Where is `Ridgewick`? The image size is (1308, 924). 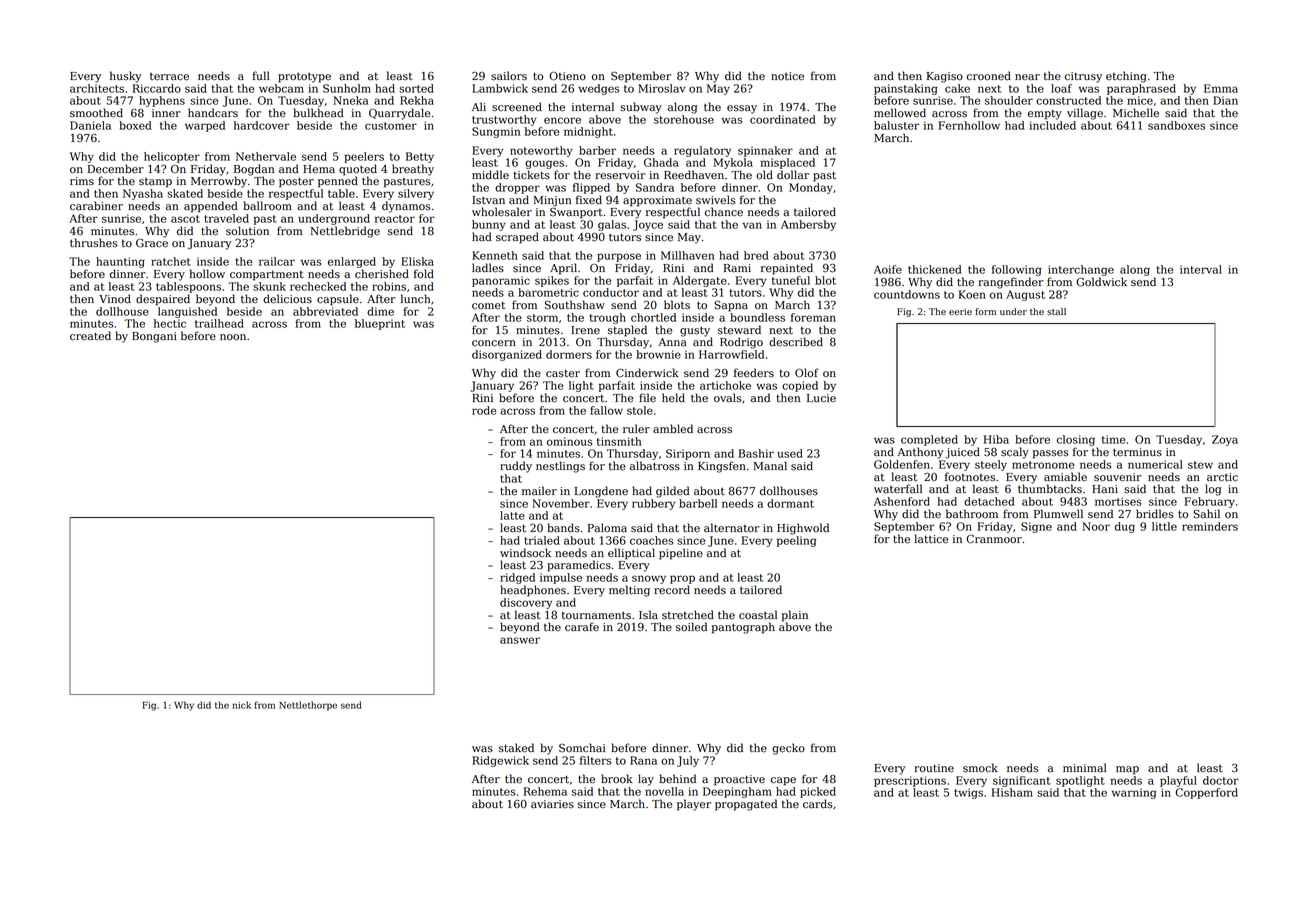 Ridgewick is located at coordinates (500, 761).
